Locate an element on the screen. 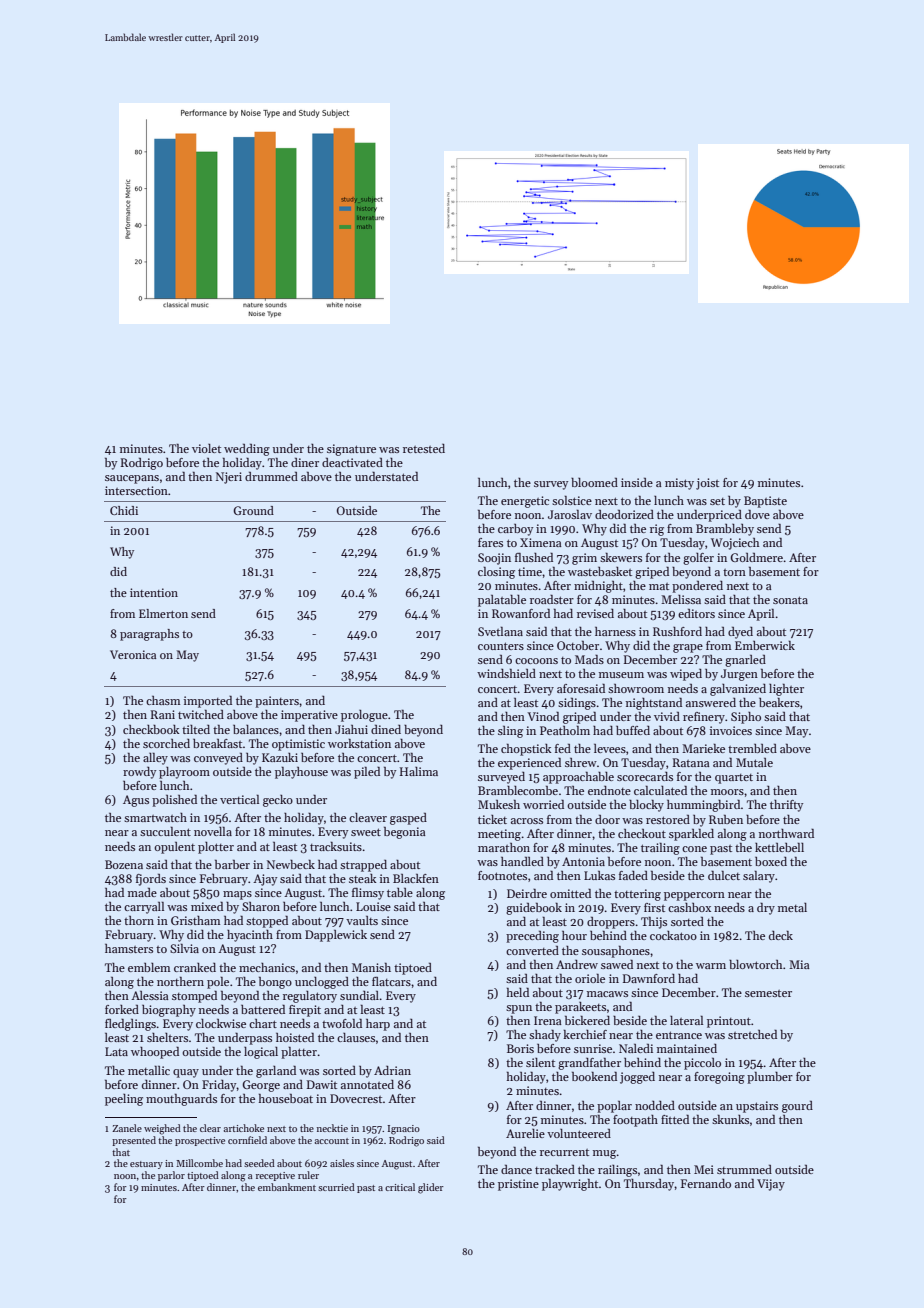  Zanele is located at coordinates (127, 1128).
